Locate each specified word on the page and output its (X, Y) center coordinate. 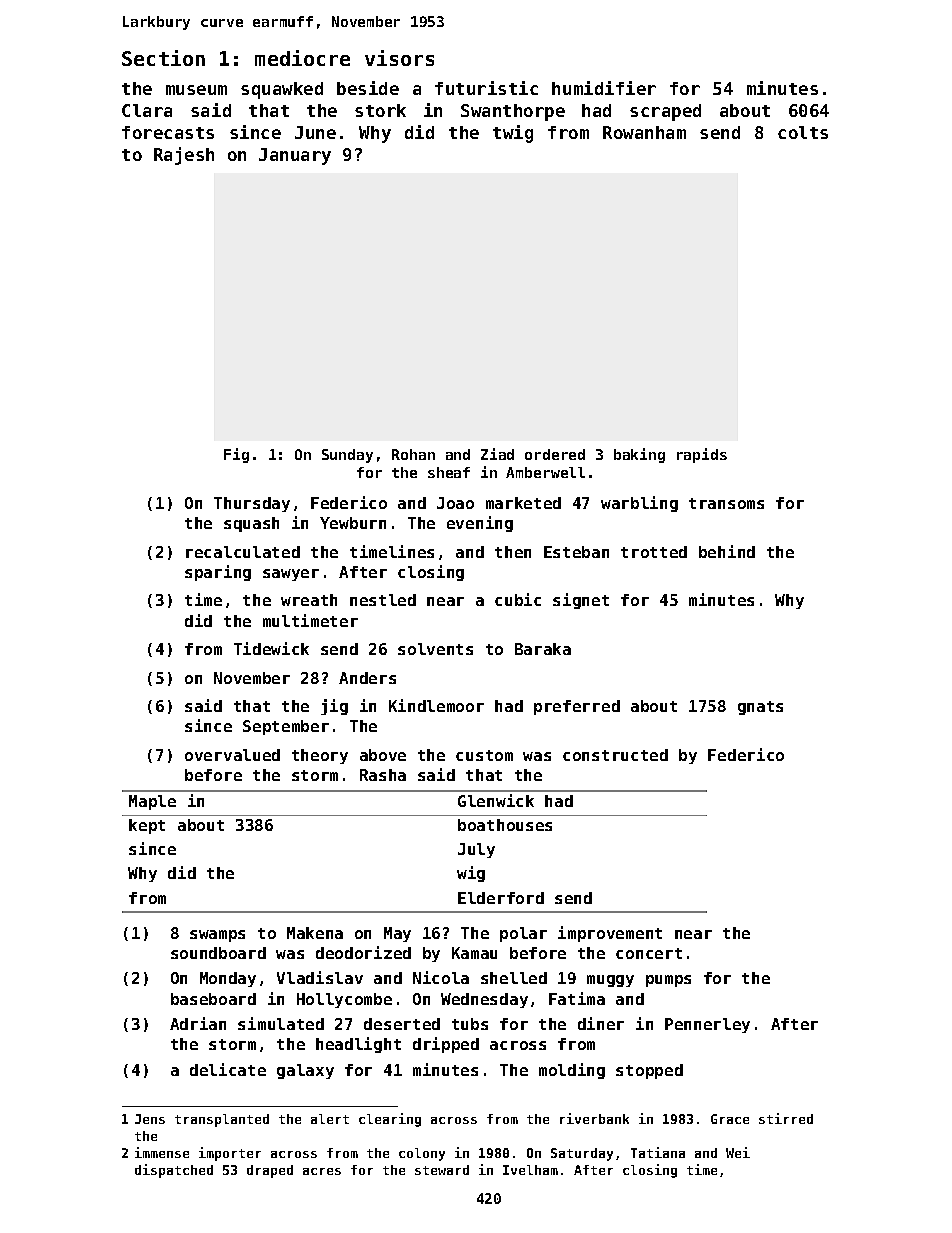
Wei (738, 1152)
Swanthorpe (513, 112)
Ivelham (530, 1170)
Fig (236, 455)
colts (803, 132)
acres (322, 1171)
